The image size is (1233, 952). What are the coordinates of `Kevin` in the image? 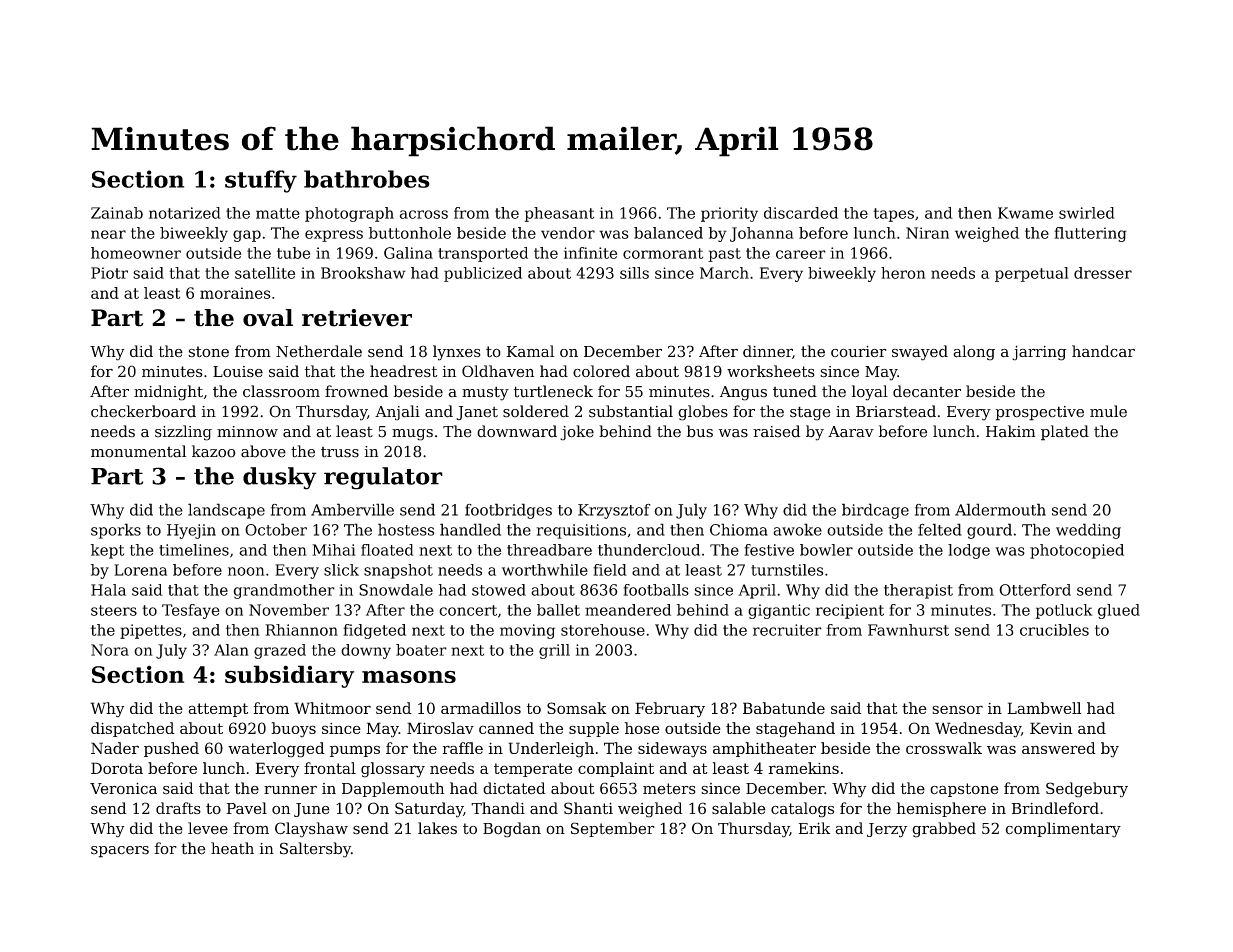 It's located at (1051, 728).
